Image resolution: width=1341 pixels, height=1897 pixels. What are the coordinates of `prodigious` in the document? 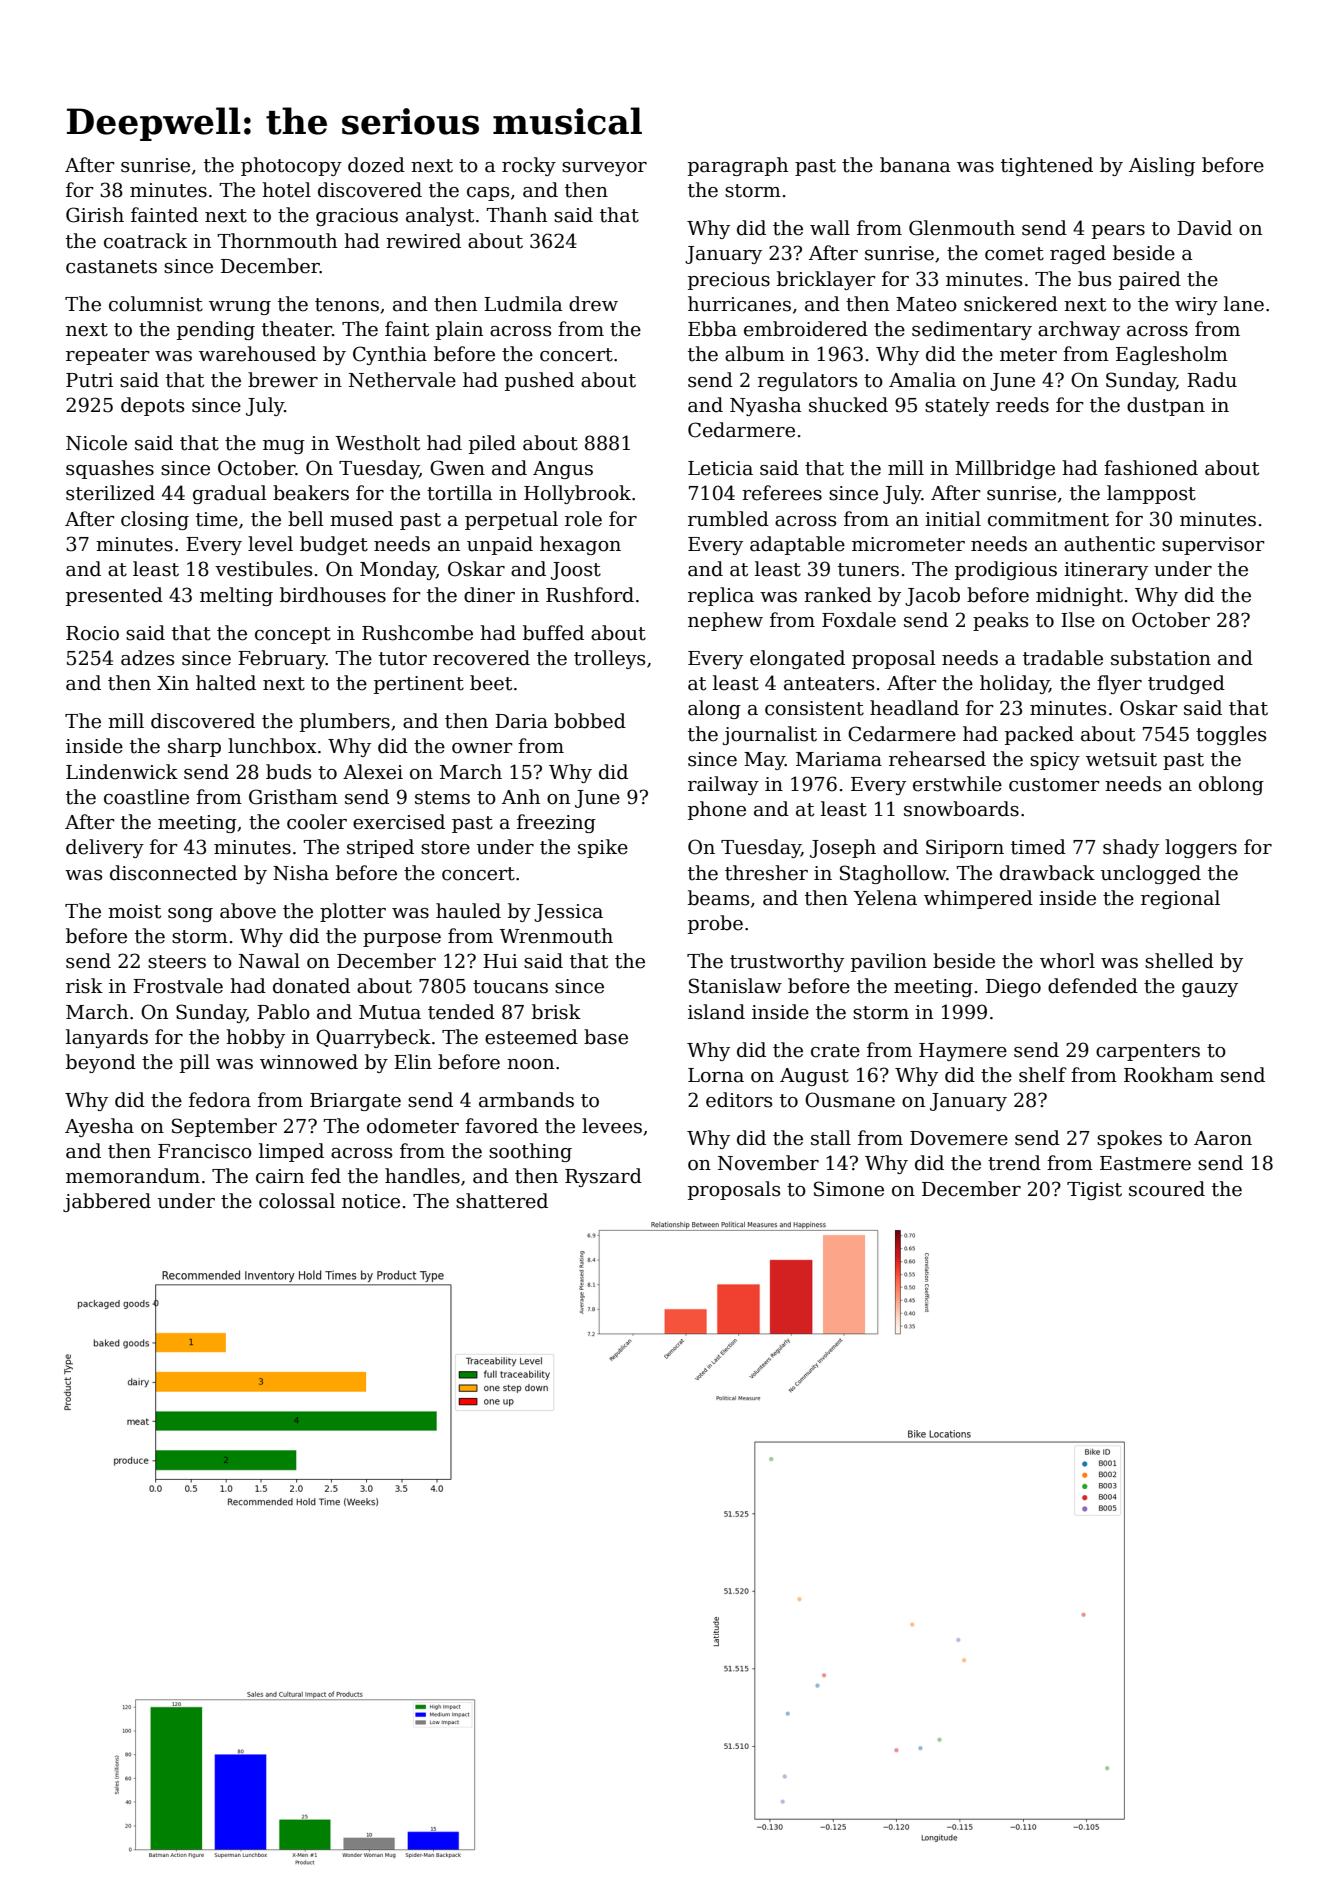 It's located at (1006, 570).
